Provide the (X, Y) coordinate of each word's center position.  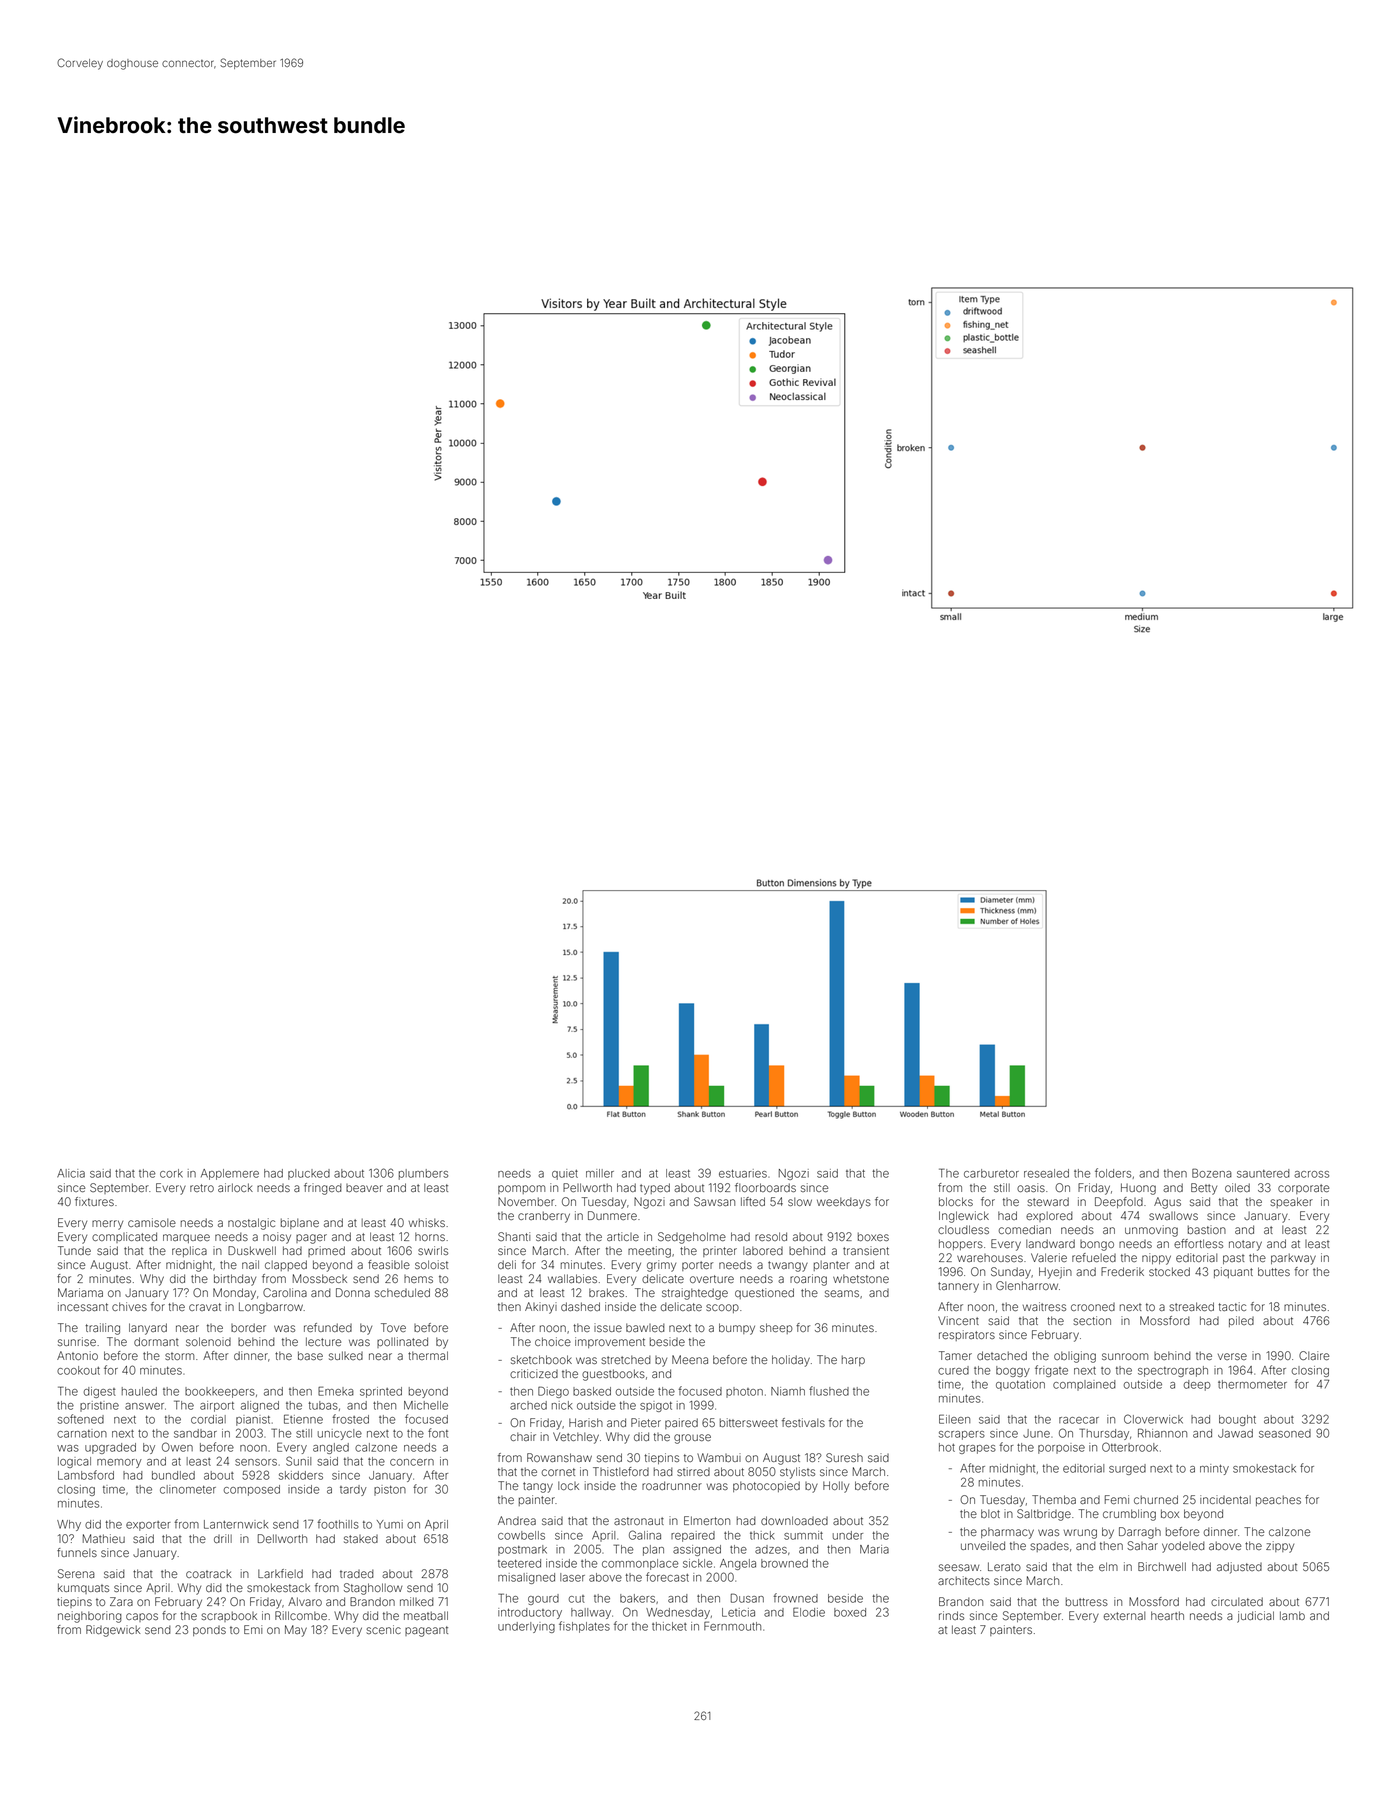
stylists (797, 1473)
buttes (1274, 1271)
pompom (521, 1189)
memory (119, 1463)
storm (179, 1356)
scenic (383, 1629)
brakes (606, 1292)
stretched (626, 1359)
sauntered (1263, 1173)
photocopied (766, 1486)
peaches (1278, 1500)
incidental (1225, 1499)
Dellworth (282, 1538)
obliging (1075, 1357)
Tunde (74, 1250)
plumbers (423, 1174)
